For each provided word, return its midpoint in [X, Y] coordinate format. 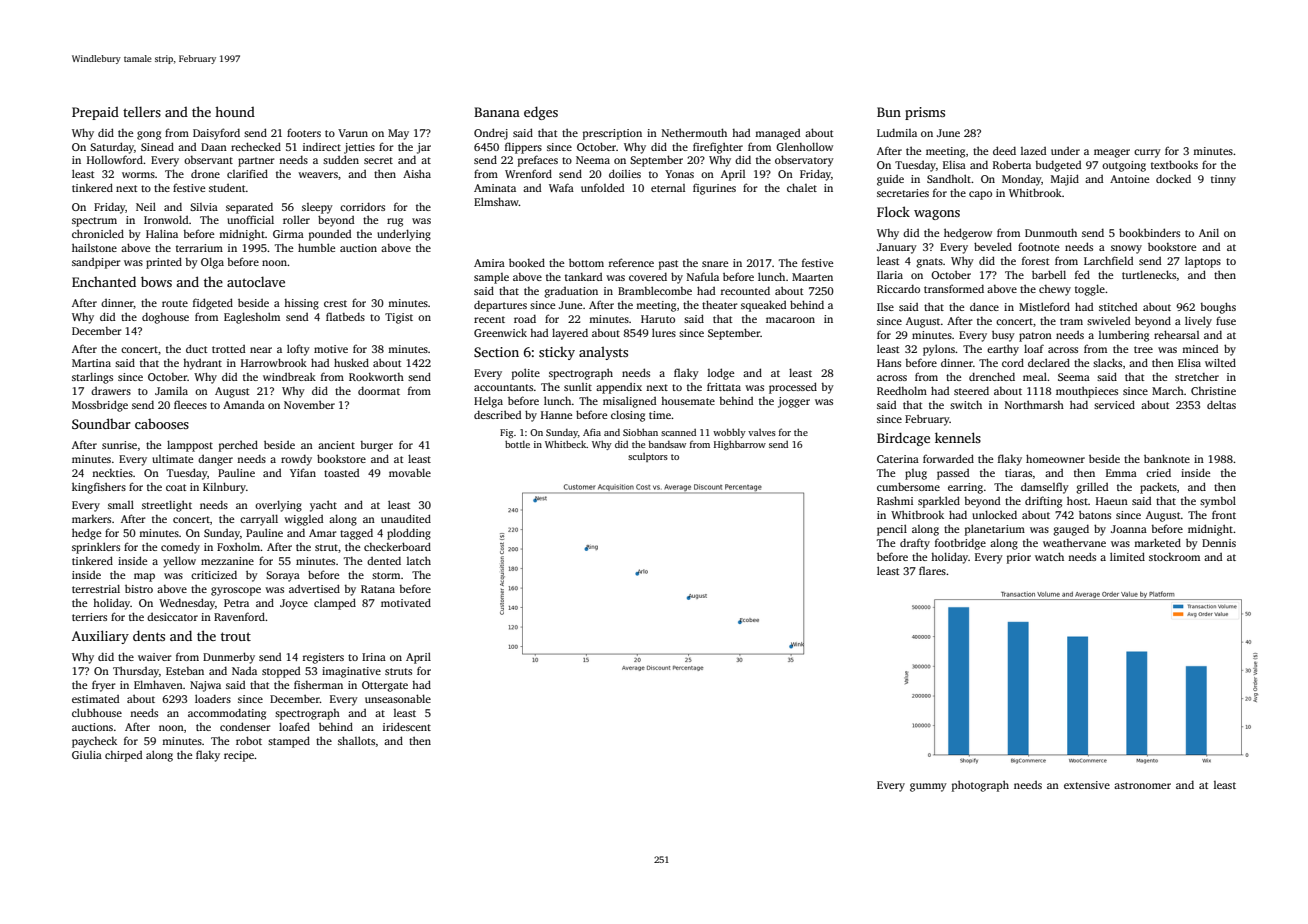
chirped [123, 756]
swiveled [1108, 321]
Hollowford [115, 159]
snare [715, 264]
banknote [1167, 458]
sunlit [578, 387]
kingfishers [99, 488]
